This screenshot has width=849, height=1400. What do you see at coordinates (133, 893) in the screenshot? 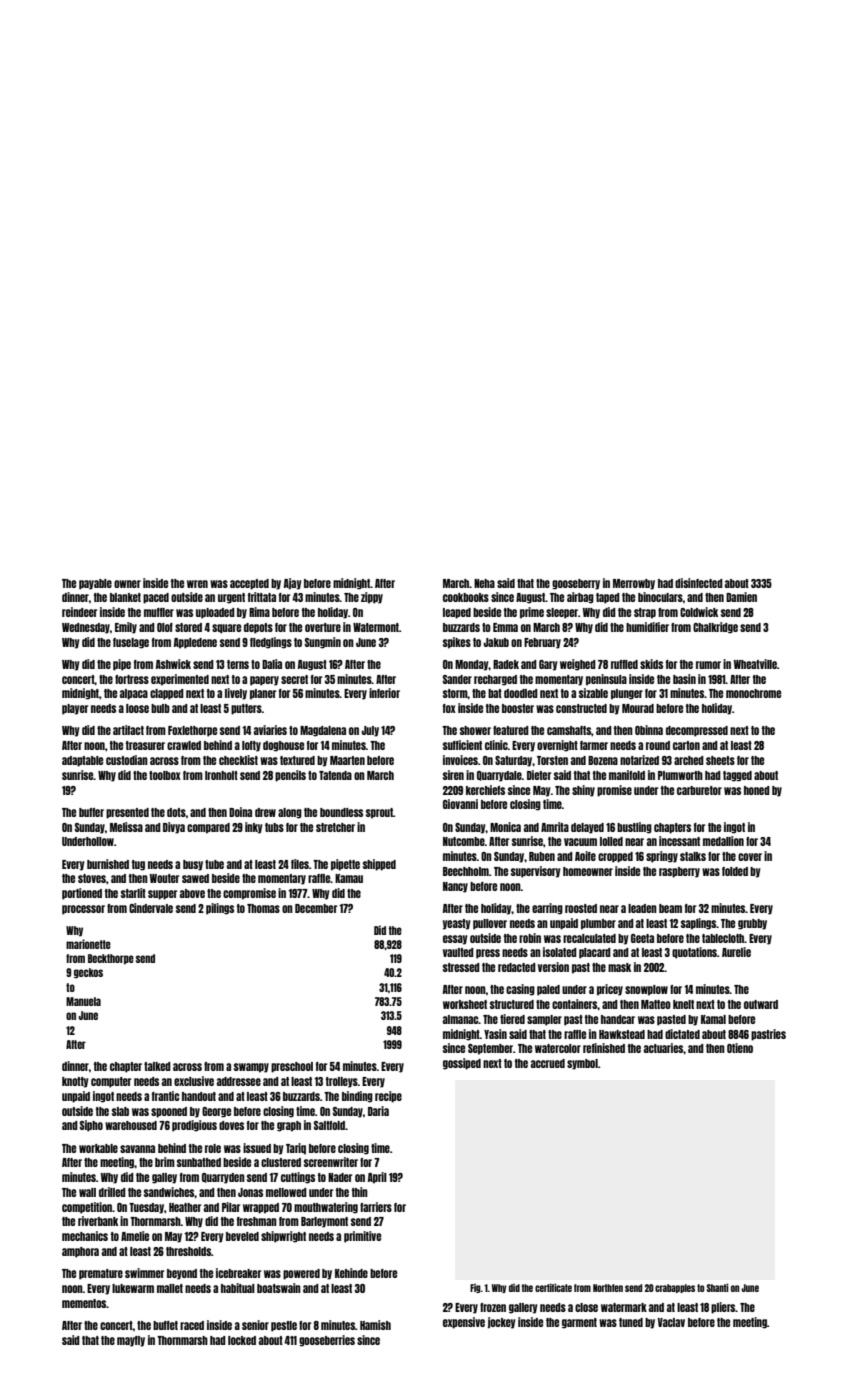
I see `starlit` at bounding box center [133, 893].
